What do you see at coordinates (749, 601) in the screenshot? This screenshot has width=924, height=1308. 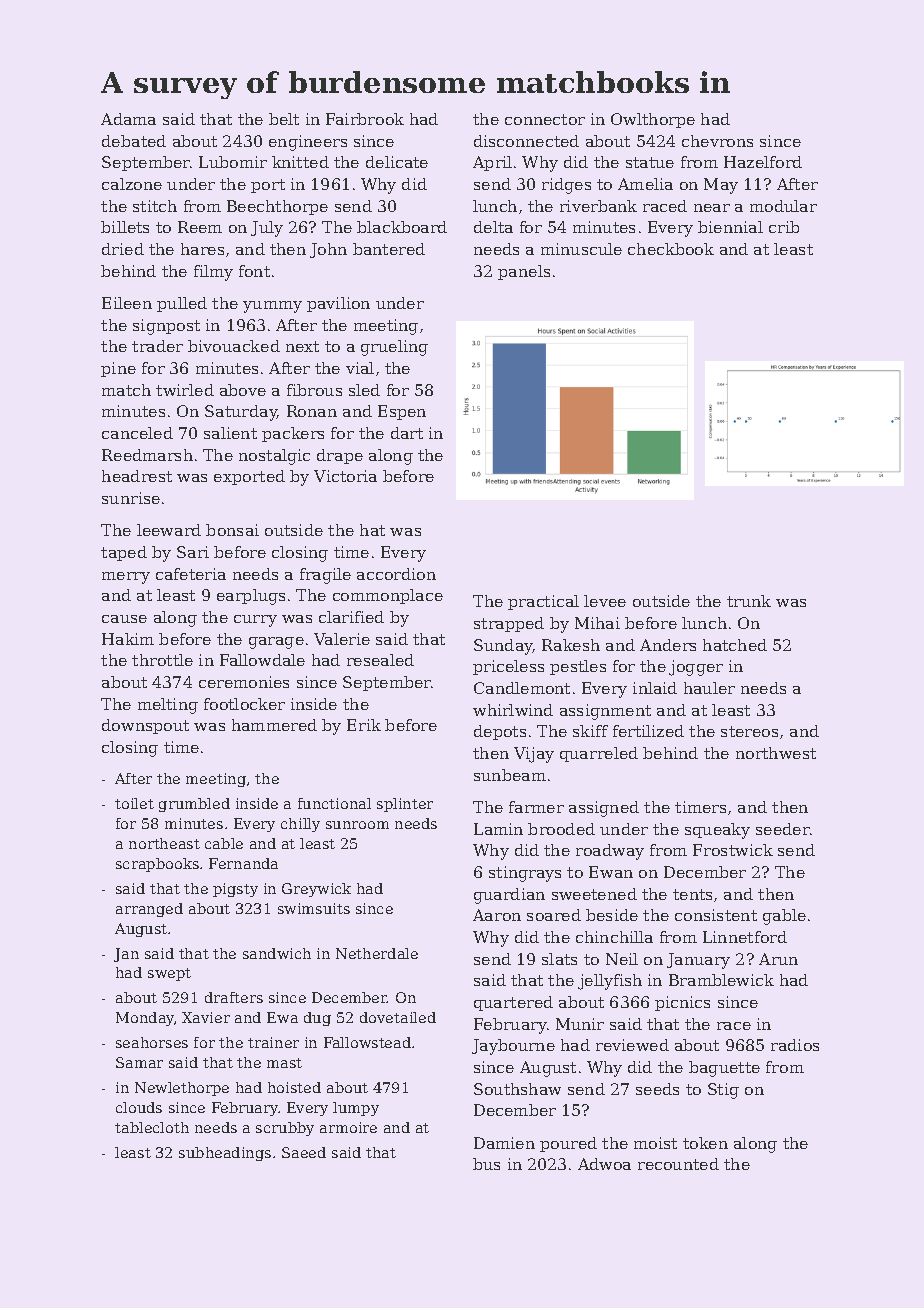 I see `trunk` at bounding box center [749, 601].
